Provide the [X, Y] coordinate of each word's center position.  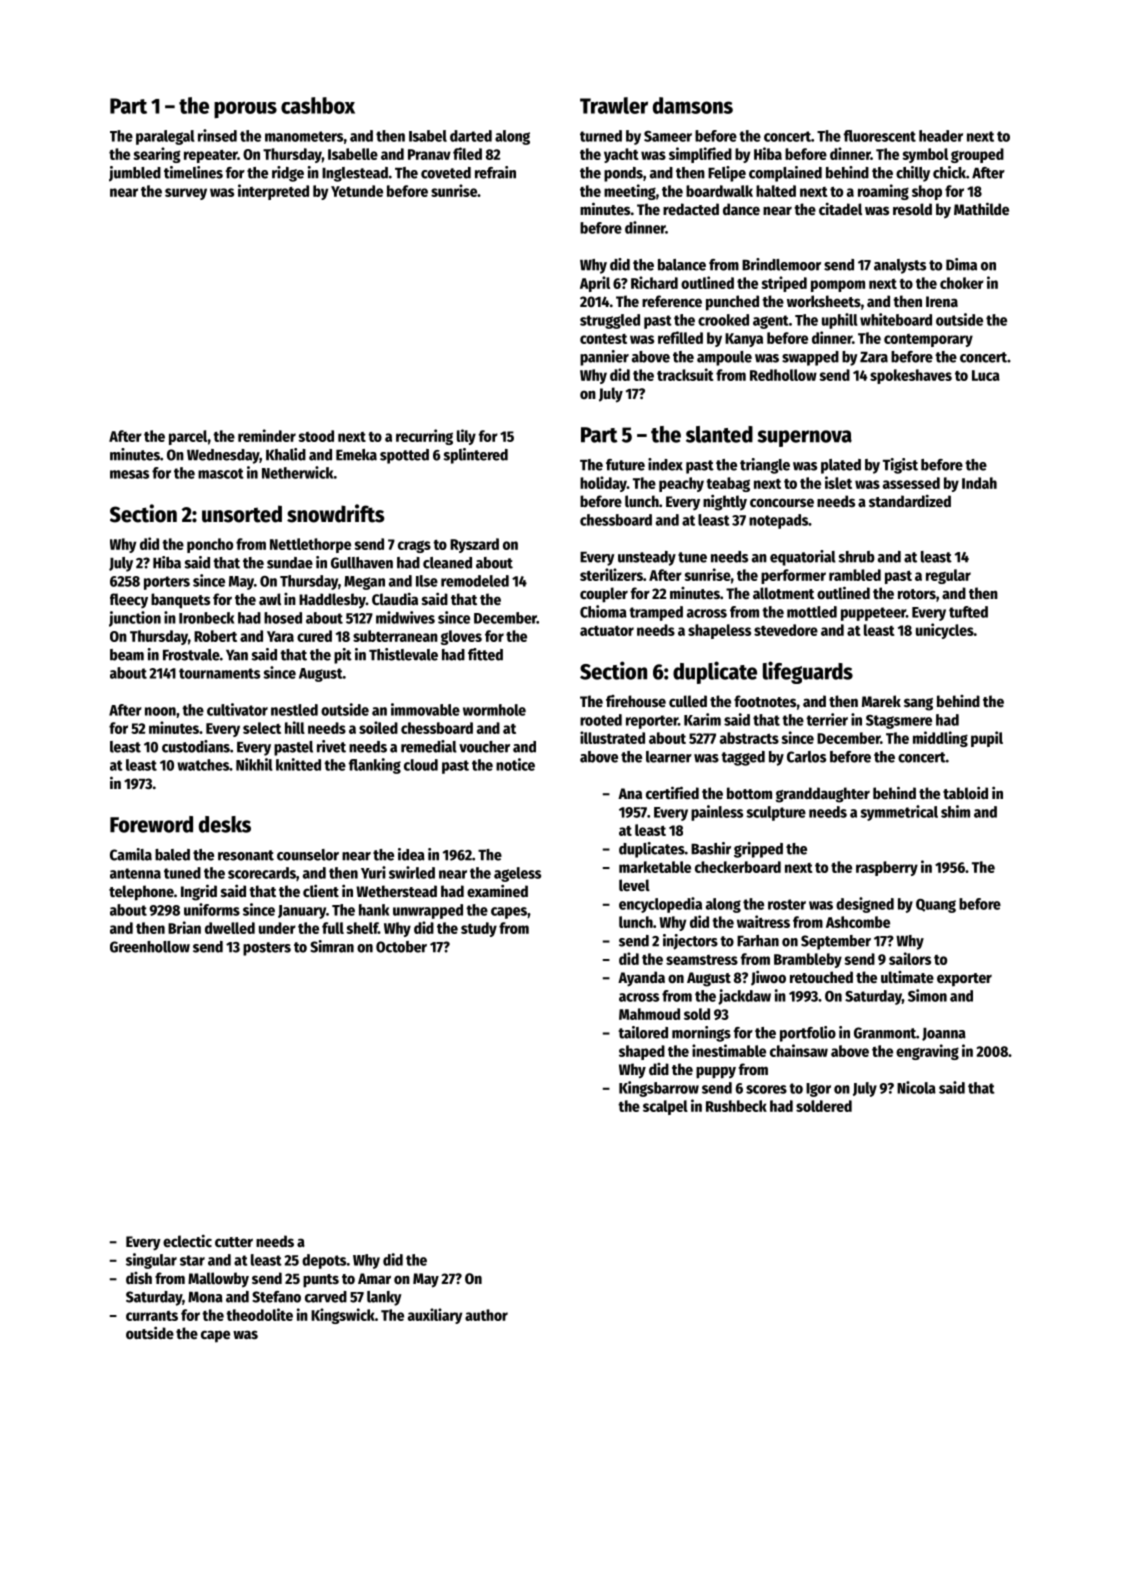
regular [948, 576]
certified [672, 792]
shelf [362, 928]
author [486, 1315]
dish [139, 1278]
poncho [210, 545]
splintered [476, 456]
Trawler [614, 105]
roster [787, 904]
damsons [693, 105]
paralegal [165, 137]
